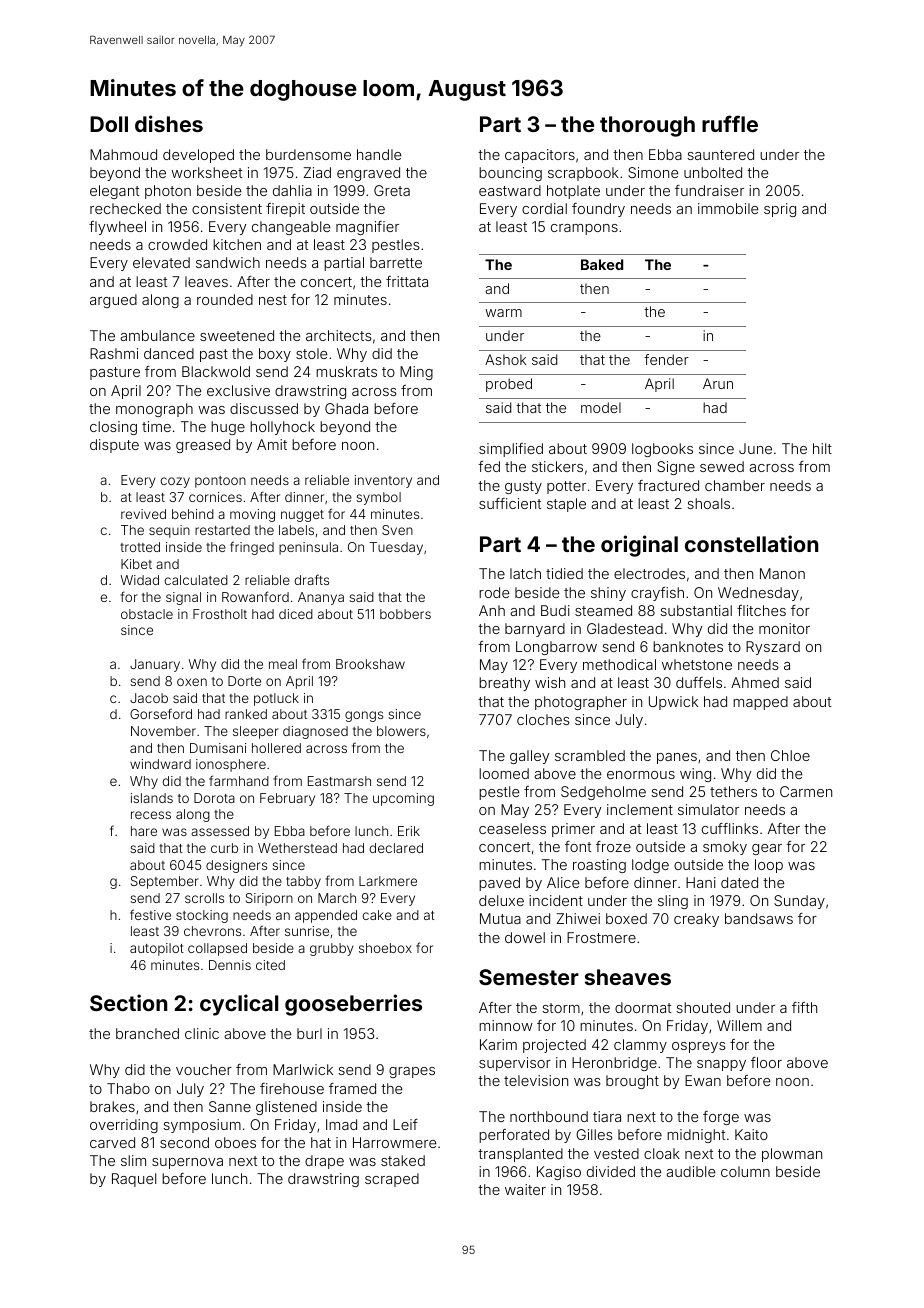  I want to click on sprig, so click(780, 210).
